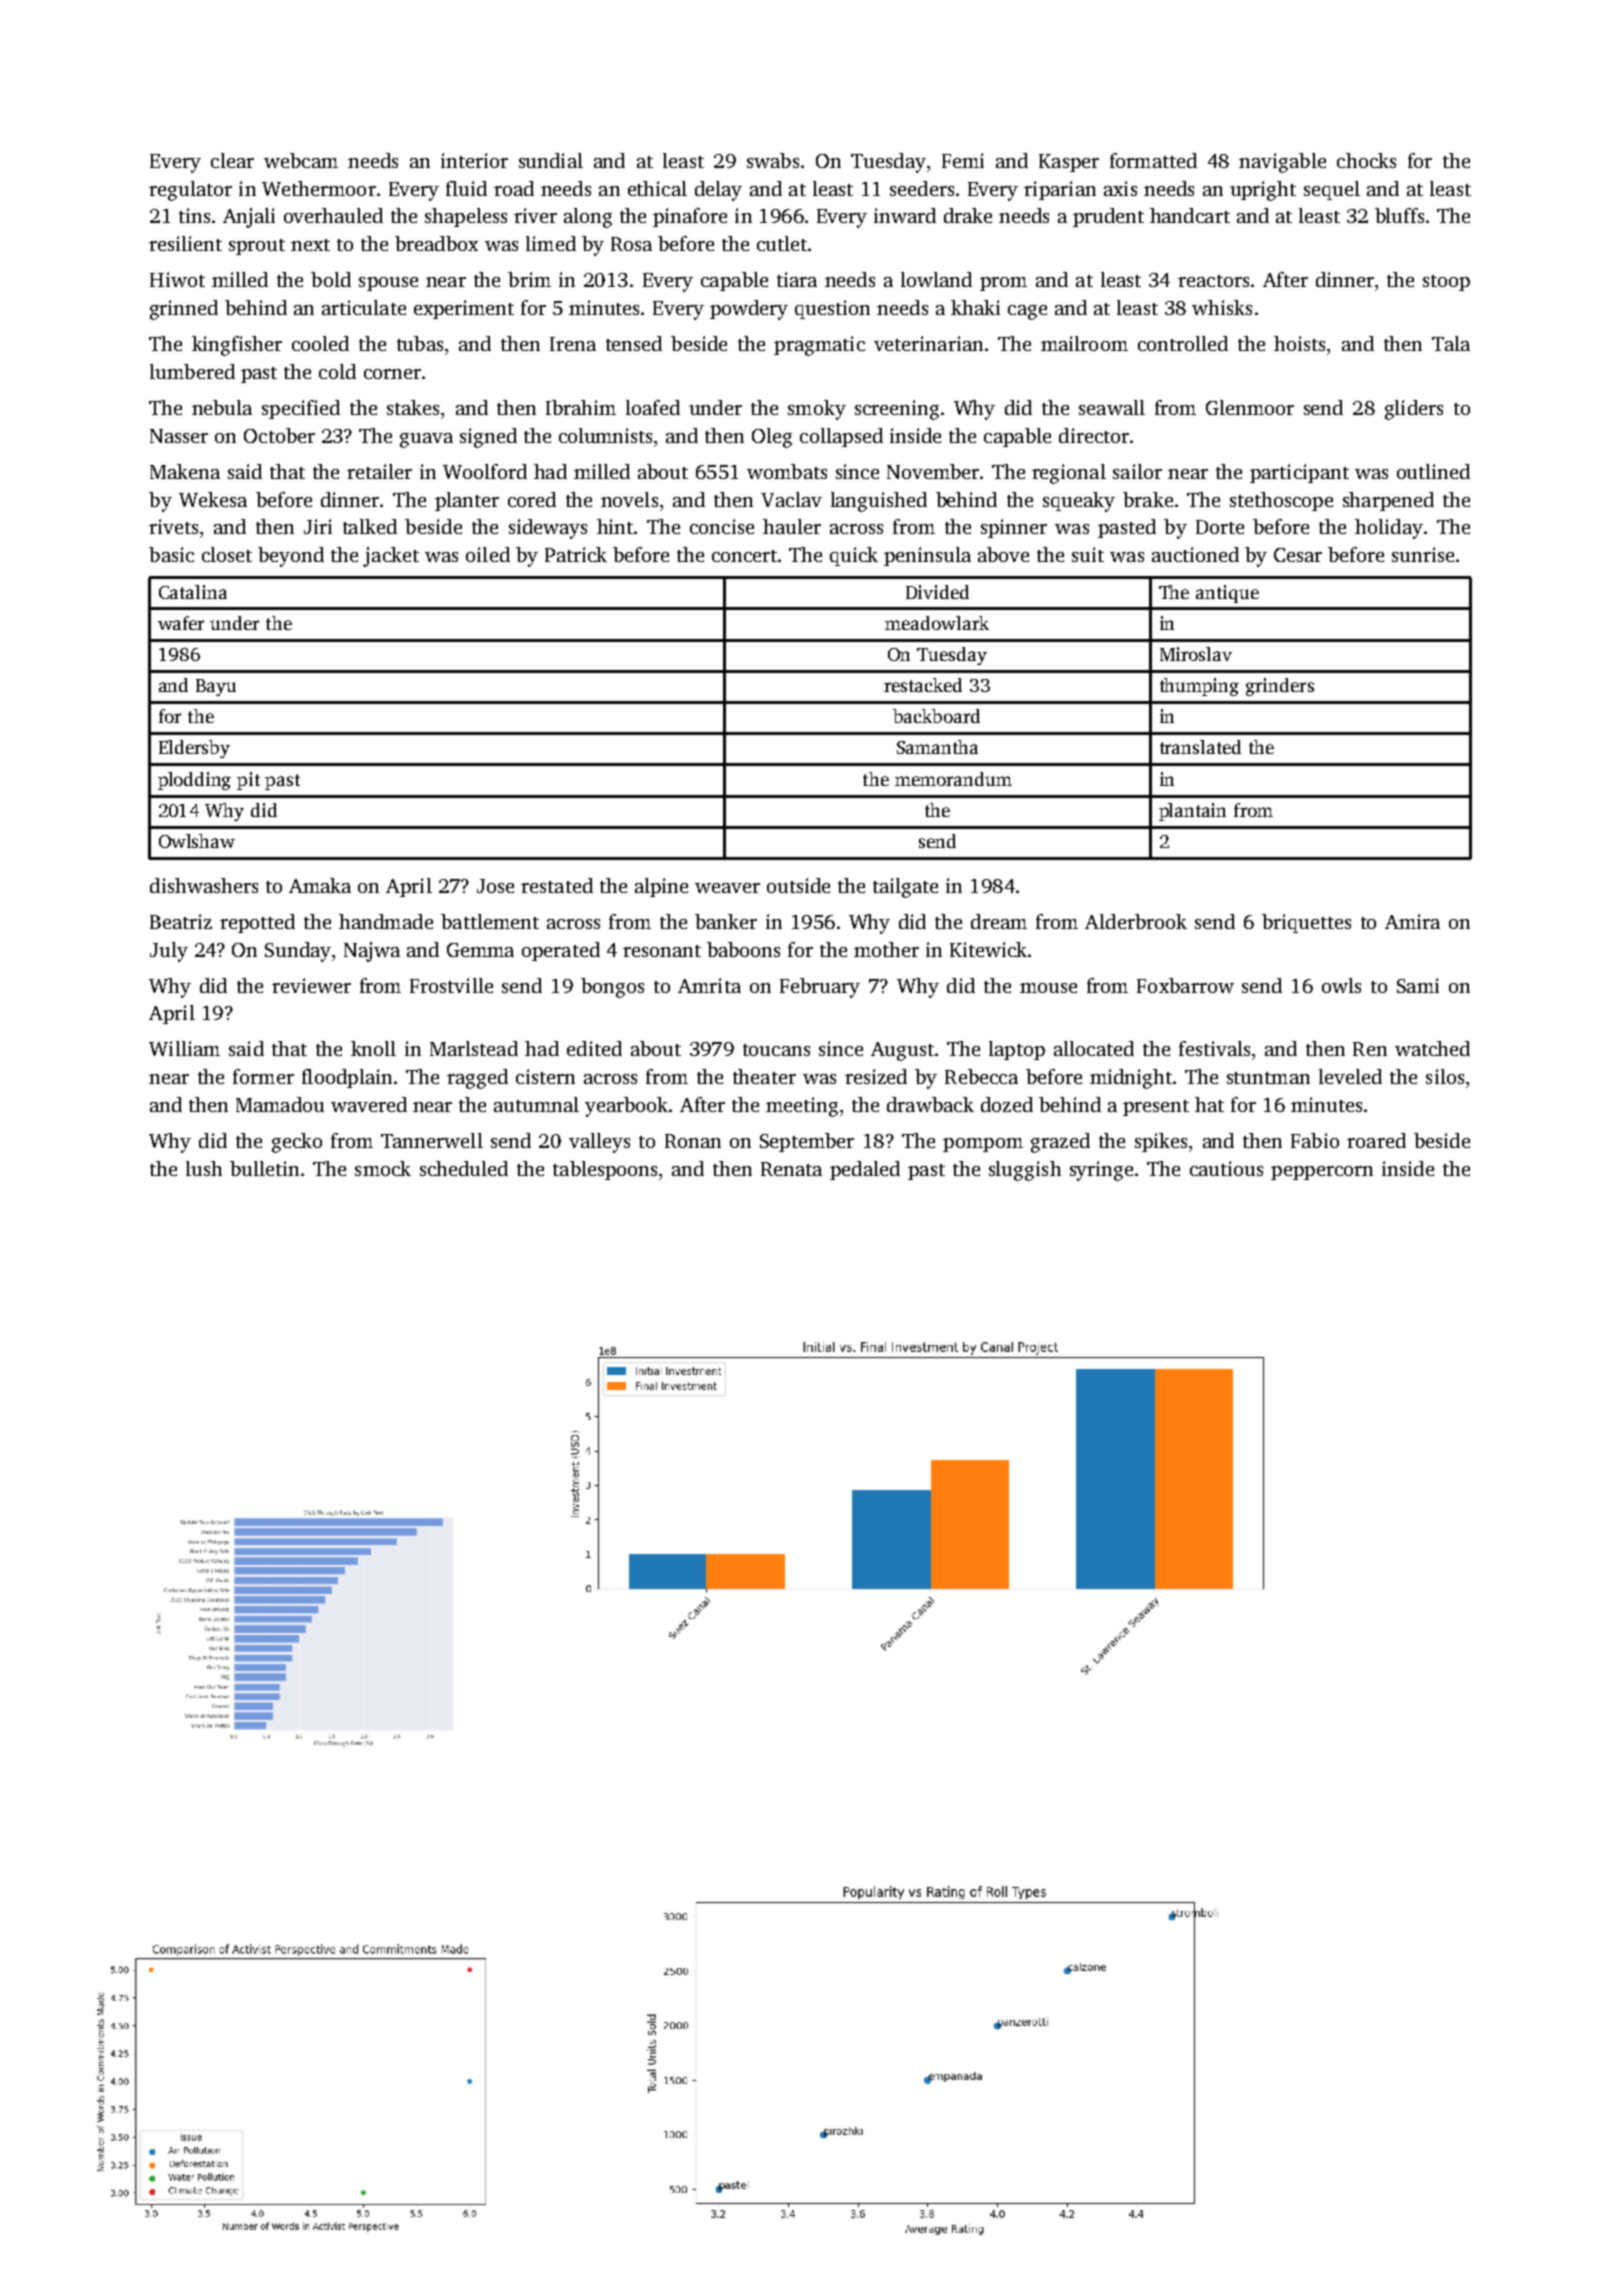 This screenshot has height=2292, width=1620. What do you see at coordinates (232, 160) in the screenshot?
I see `clear` at bounding box center [232, 160].
